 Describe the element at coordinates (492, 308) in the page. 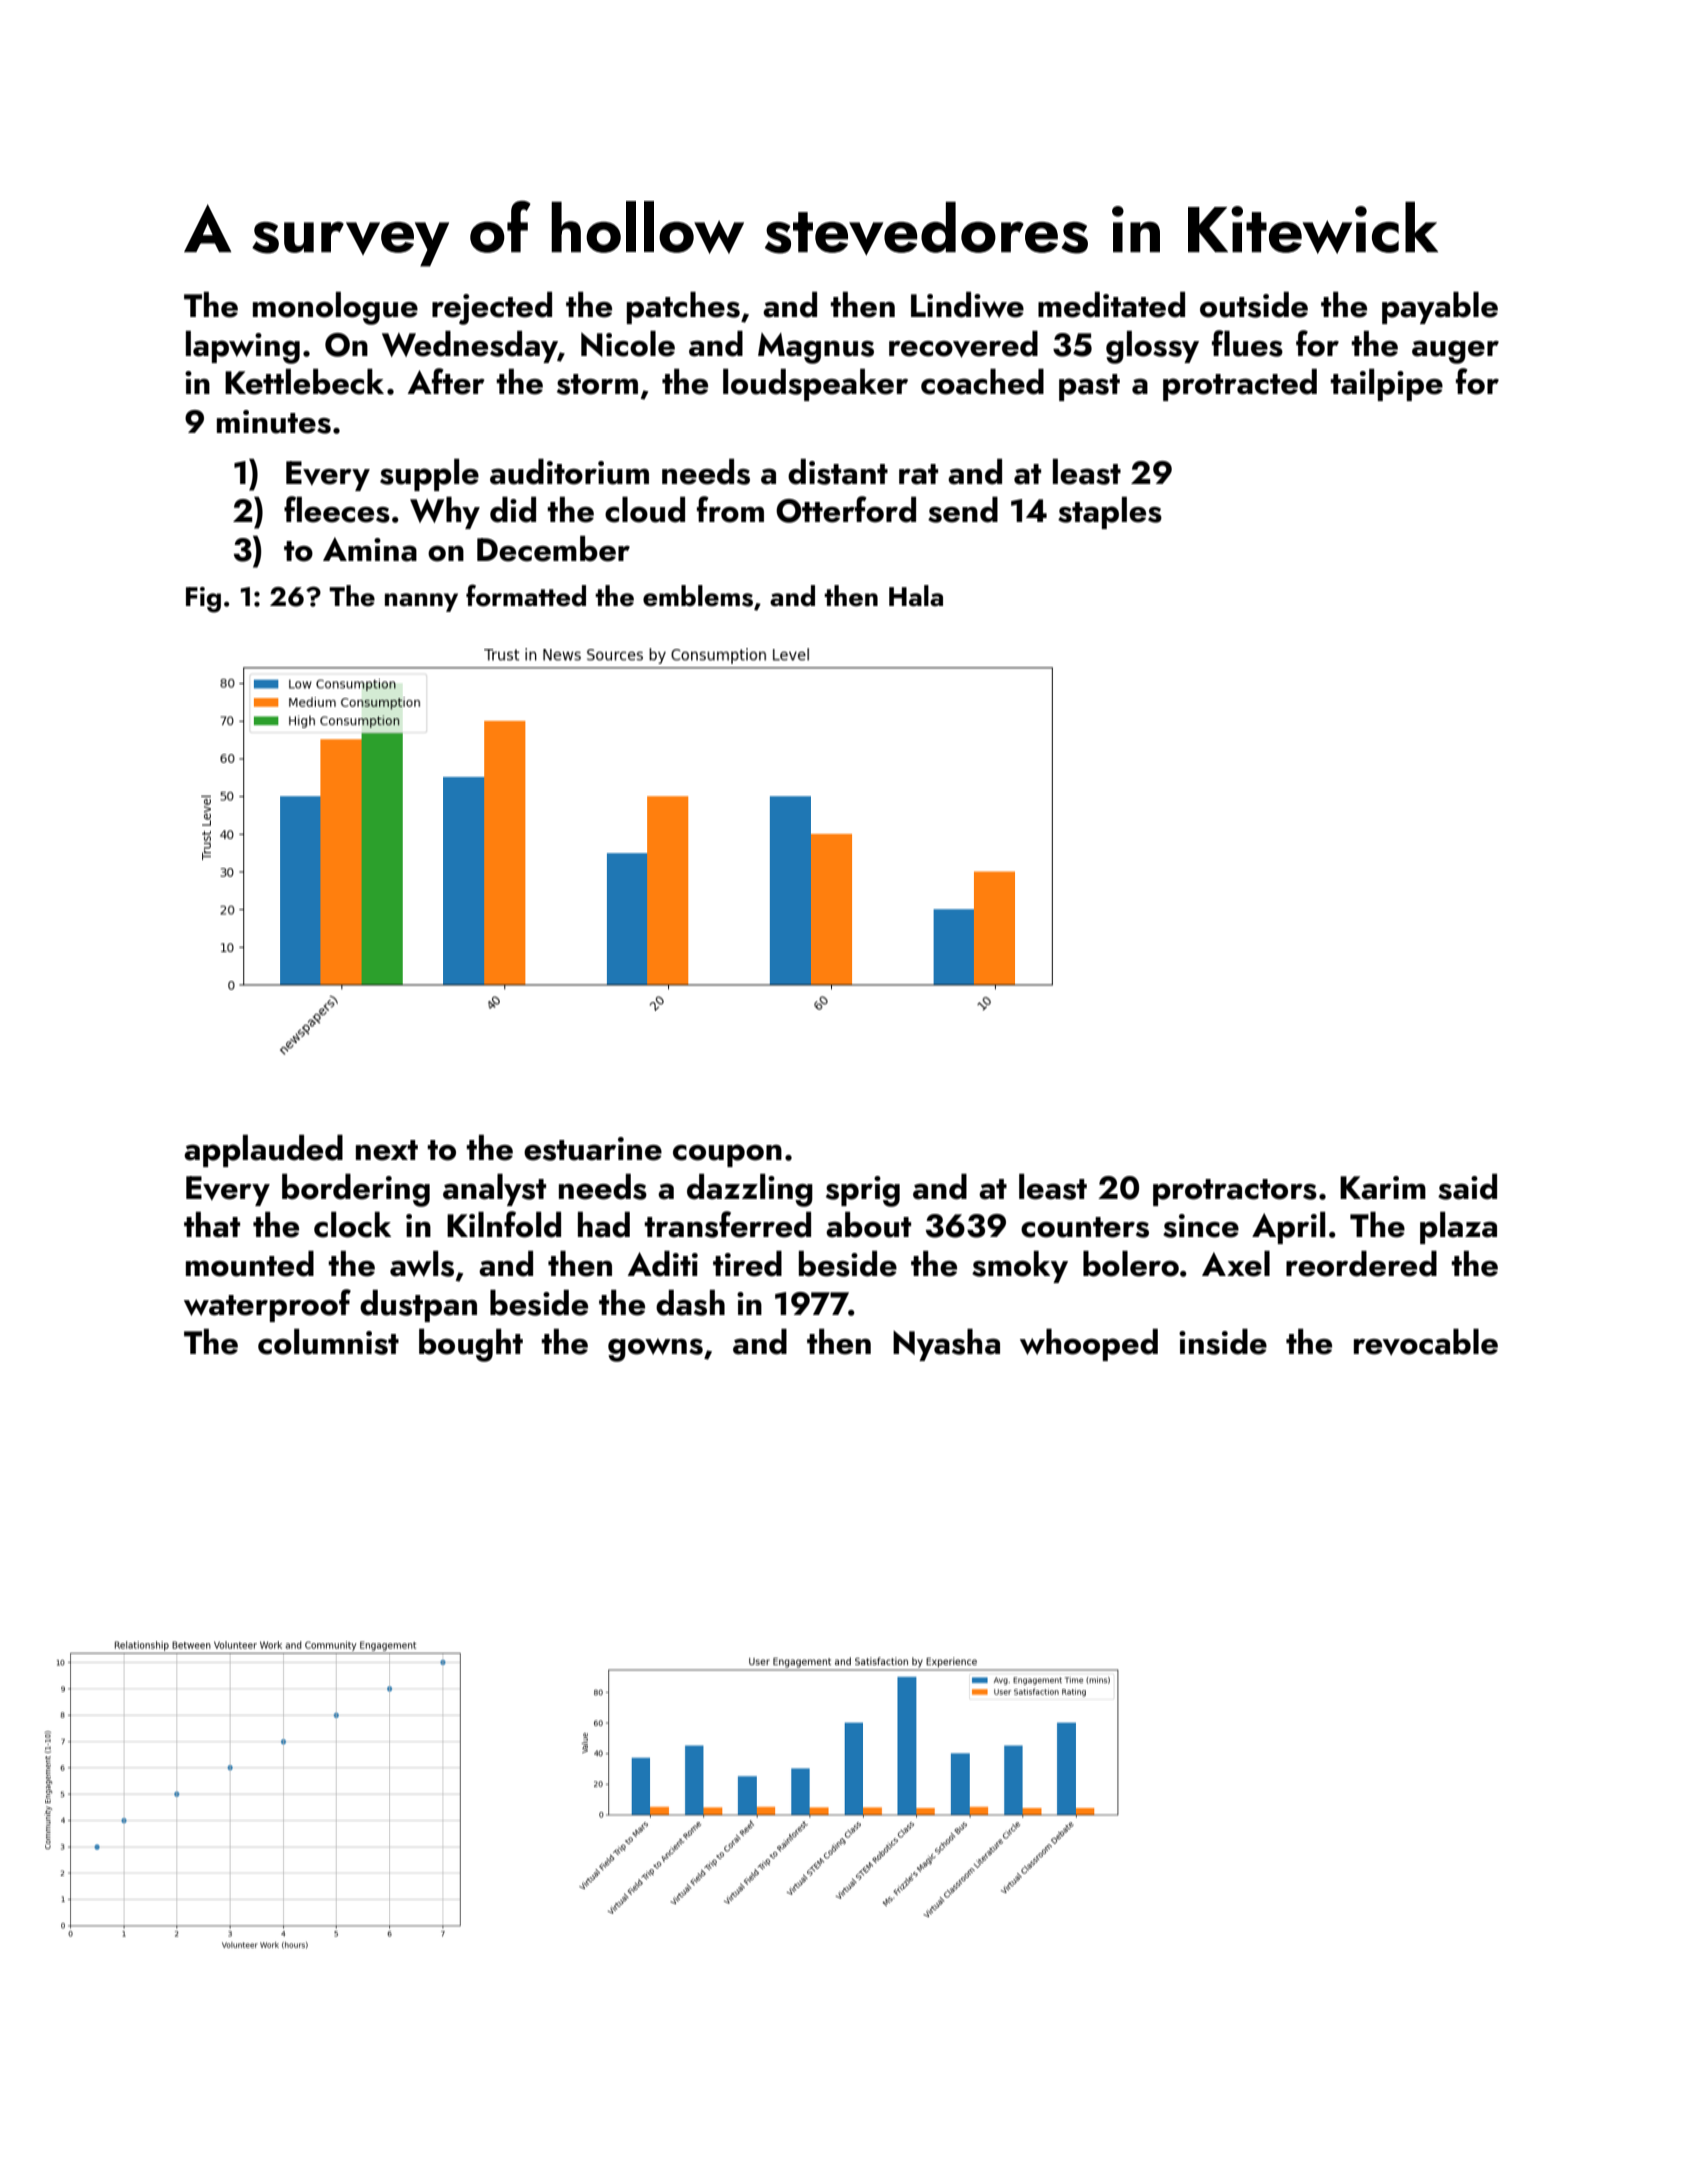

I see `rejected` at that location.
